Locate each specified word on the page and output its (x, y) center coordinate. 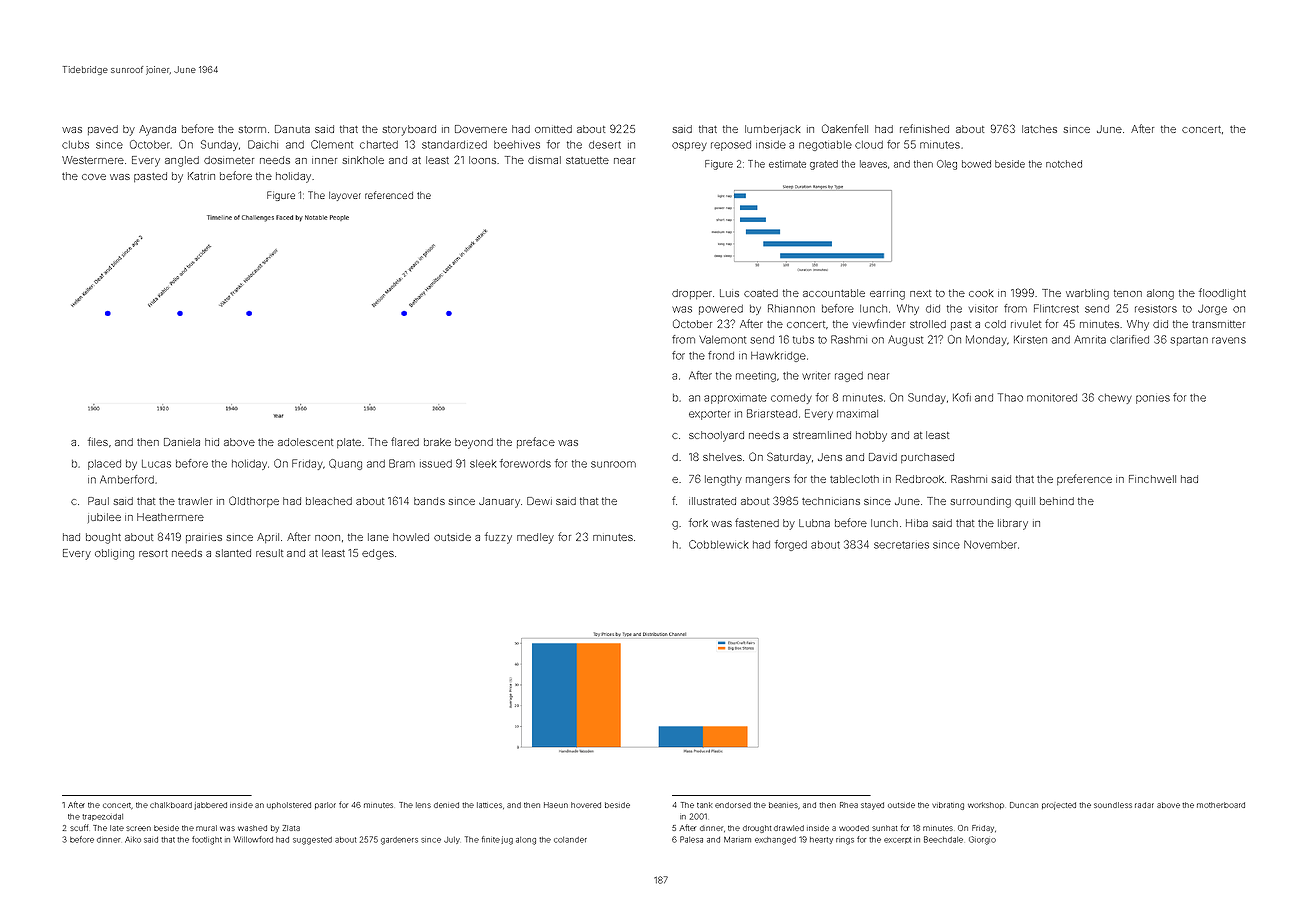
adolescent (305, 442)
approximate (735, 399)
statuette (587, 160)
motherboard (1221, 805)
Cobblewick (719, 544)
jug (507, 840)
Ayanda (157, 130)
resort (153, 553)
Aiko (133, 840)
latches (1039, 129)
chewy (1115, 399)
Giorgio (982, 840)
